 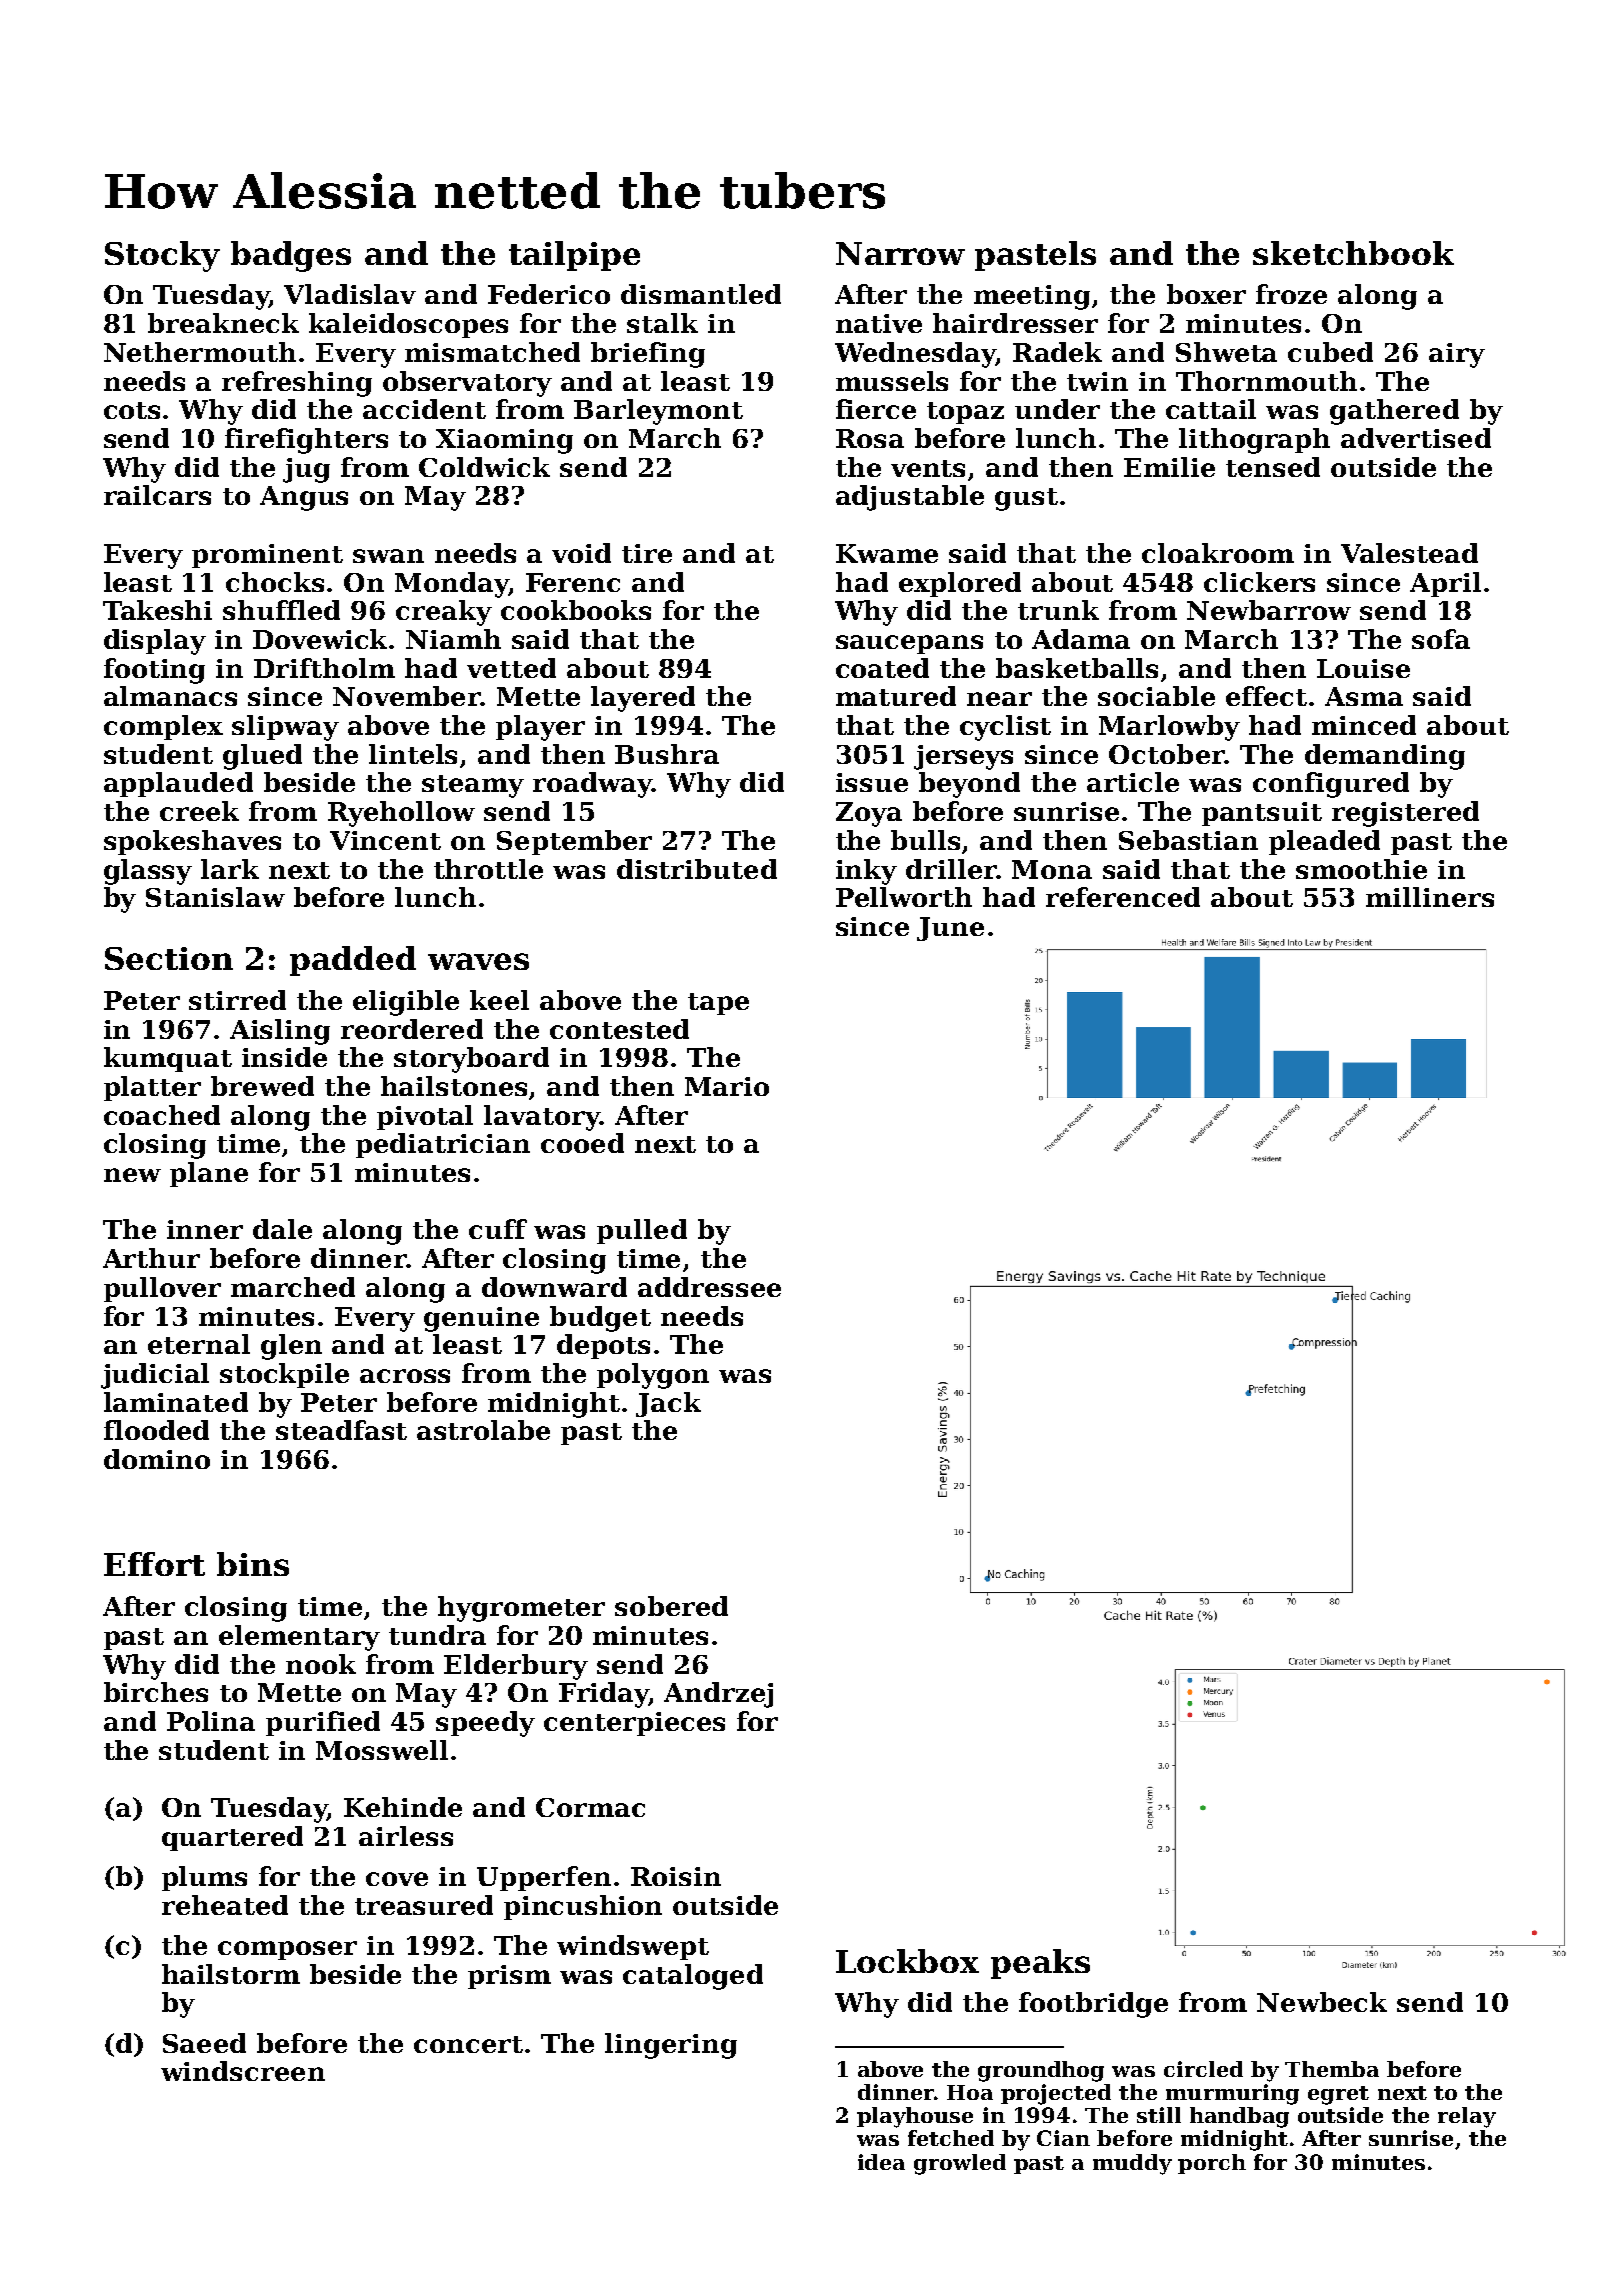 I want to click on native, so click(x=879, y=323).
